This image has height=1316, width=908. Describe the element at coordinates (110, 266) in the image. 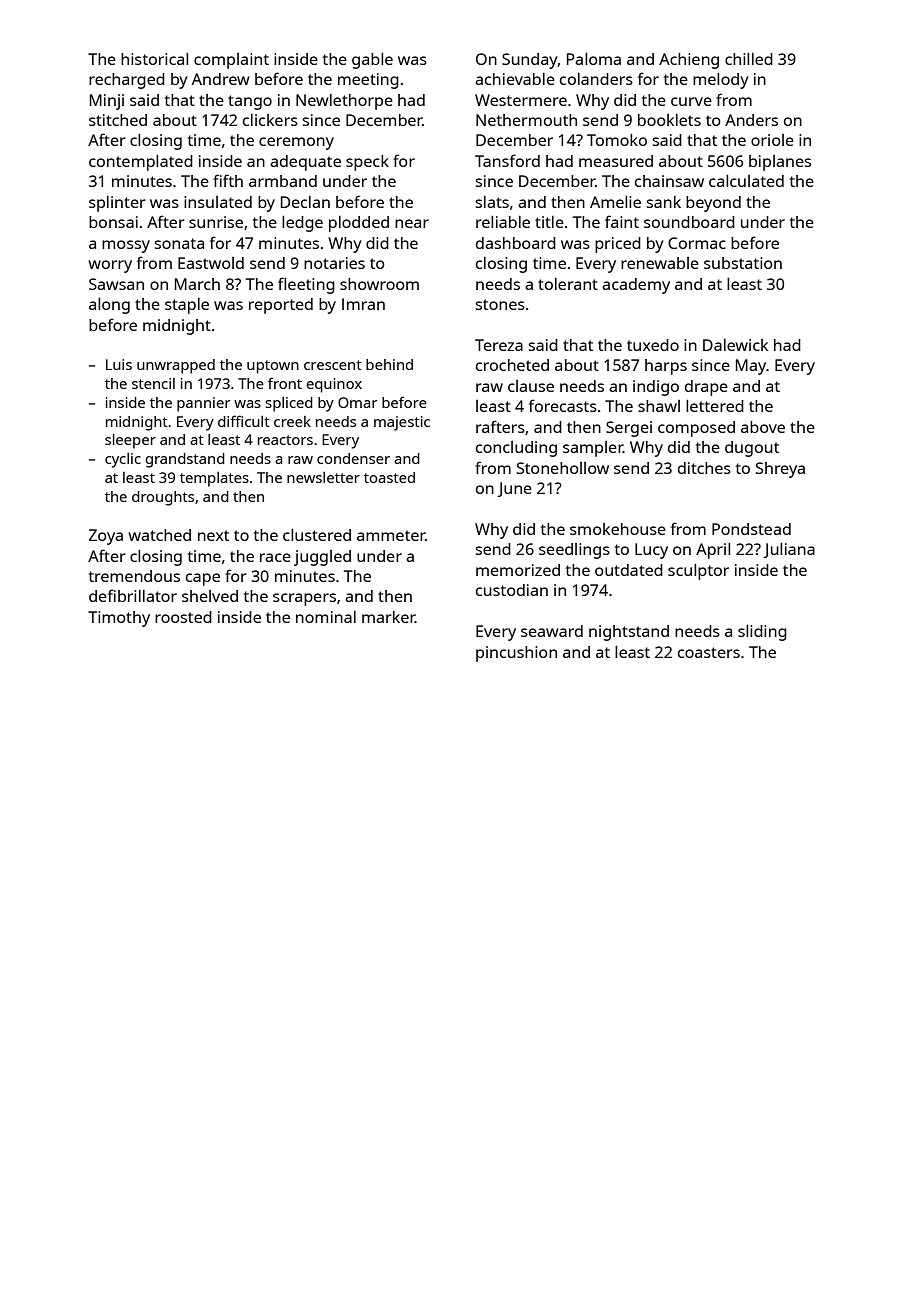

I see `worry` at that location.
